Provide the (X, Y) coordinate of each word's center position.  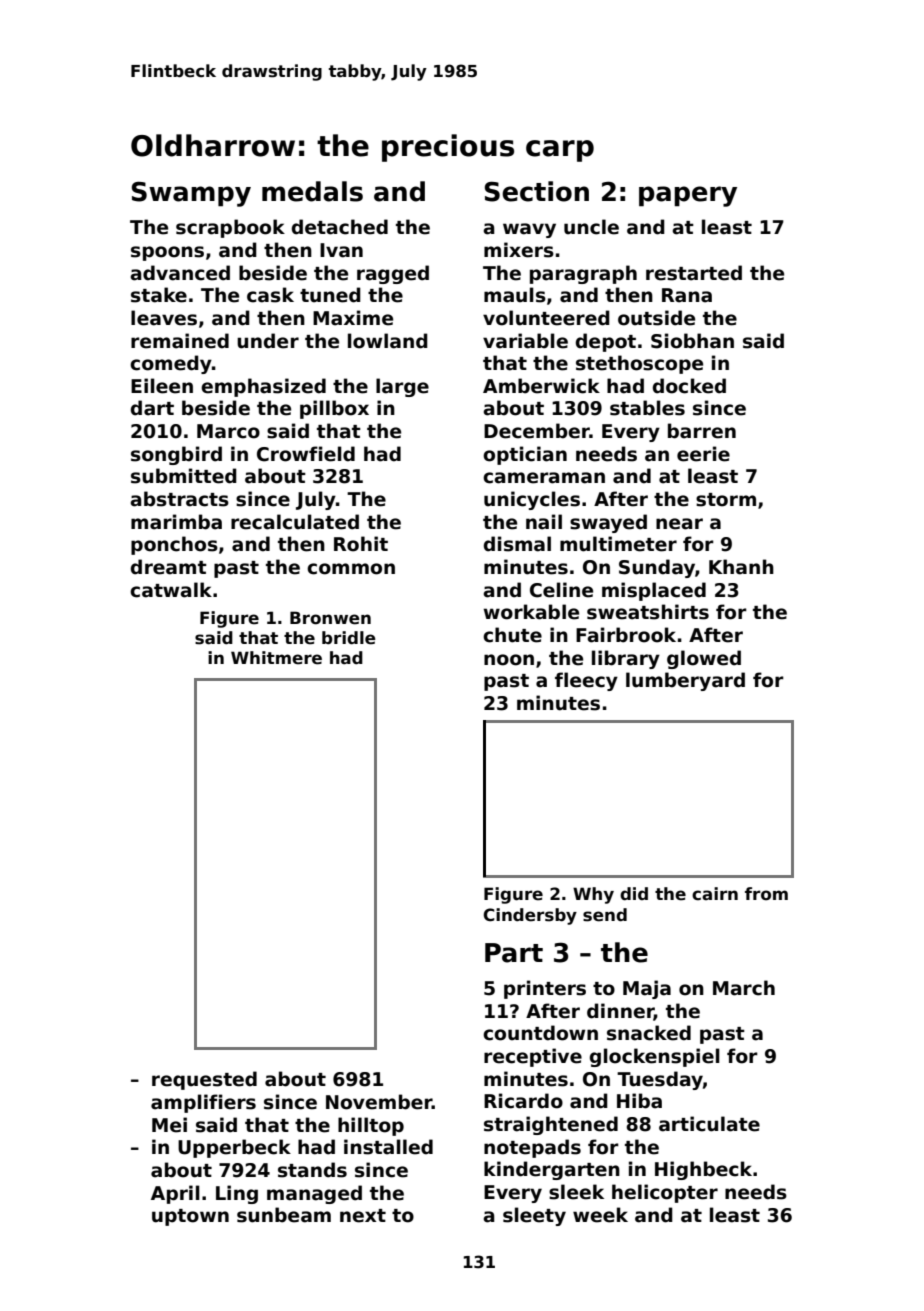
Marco (228, 431)
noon (509, 660)
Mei (169, 1125)
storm (726, 500)
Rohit (361, 544)
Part (514, 953)
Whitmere (276, 658)
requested (204, 1080)
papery (688, 196)
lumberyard (685, 681)
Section (537, 191)
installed (388, 1147)
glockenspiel (655, 1057)
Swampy (191, 194)
